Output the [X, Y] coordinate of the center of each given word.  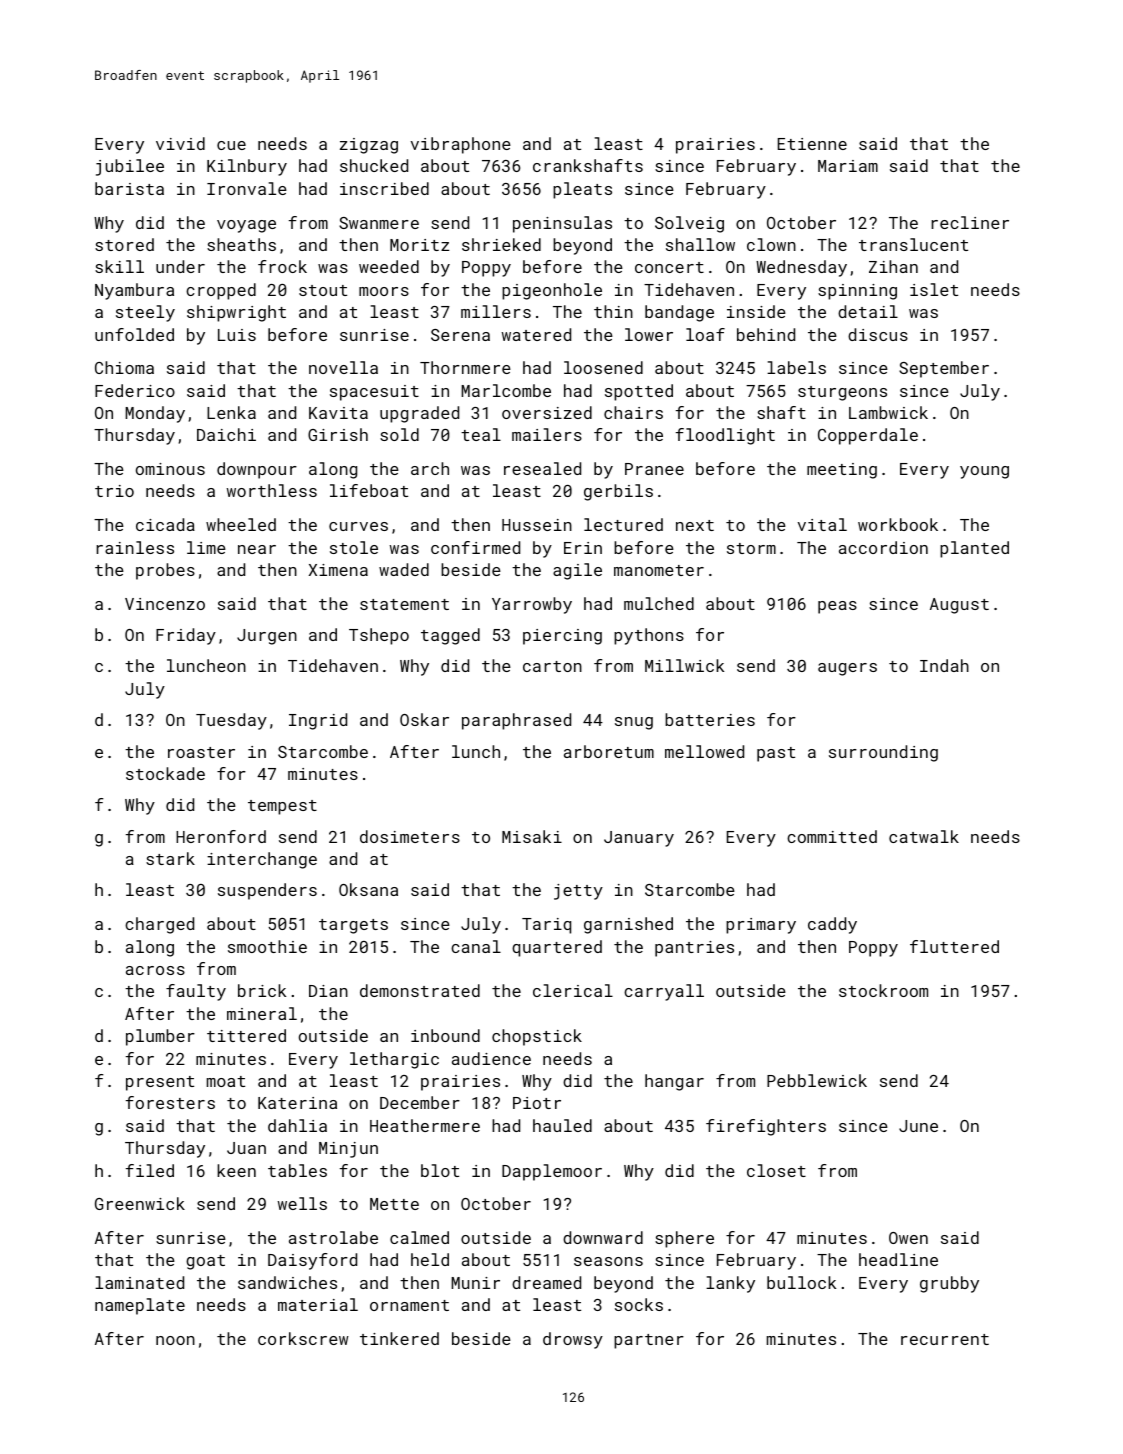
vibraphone [461, 145]
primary [761, 926]
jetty [578, 892]
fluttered [954, 946]
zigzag [369, 146]
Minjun [348, 1150]
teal [481, 434]
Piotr [537, 1103]
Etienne [812, 144]
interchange [262, 860]
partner [649, 1341]
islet [934, 289]
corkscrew [303, 1338]
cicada [165, 524]
